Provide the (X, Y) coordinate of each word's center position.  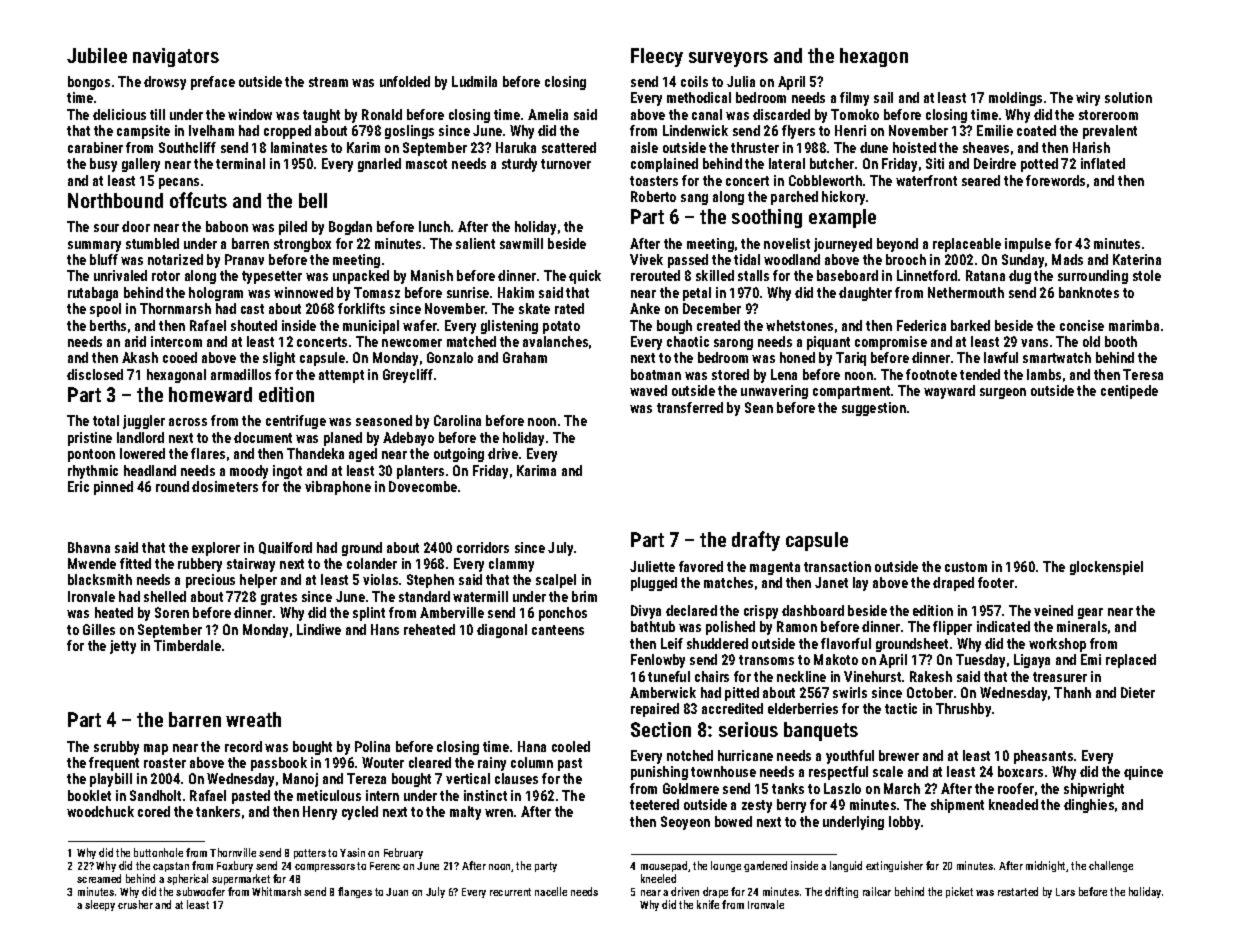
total (106, 420)
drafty (756, 541)
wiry (1088, 99)
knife (708, 904)
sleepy (100, 905)
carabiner (95, 147)
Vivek (646, 259)
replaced (1131, 661)
